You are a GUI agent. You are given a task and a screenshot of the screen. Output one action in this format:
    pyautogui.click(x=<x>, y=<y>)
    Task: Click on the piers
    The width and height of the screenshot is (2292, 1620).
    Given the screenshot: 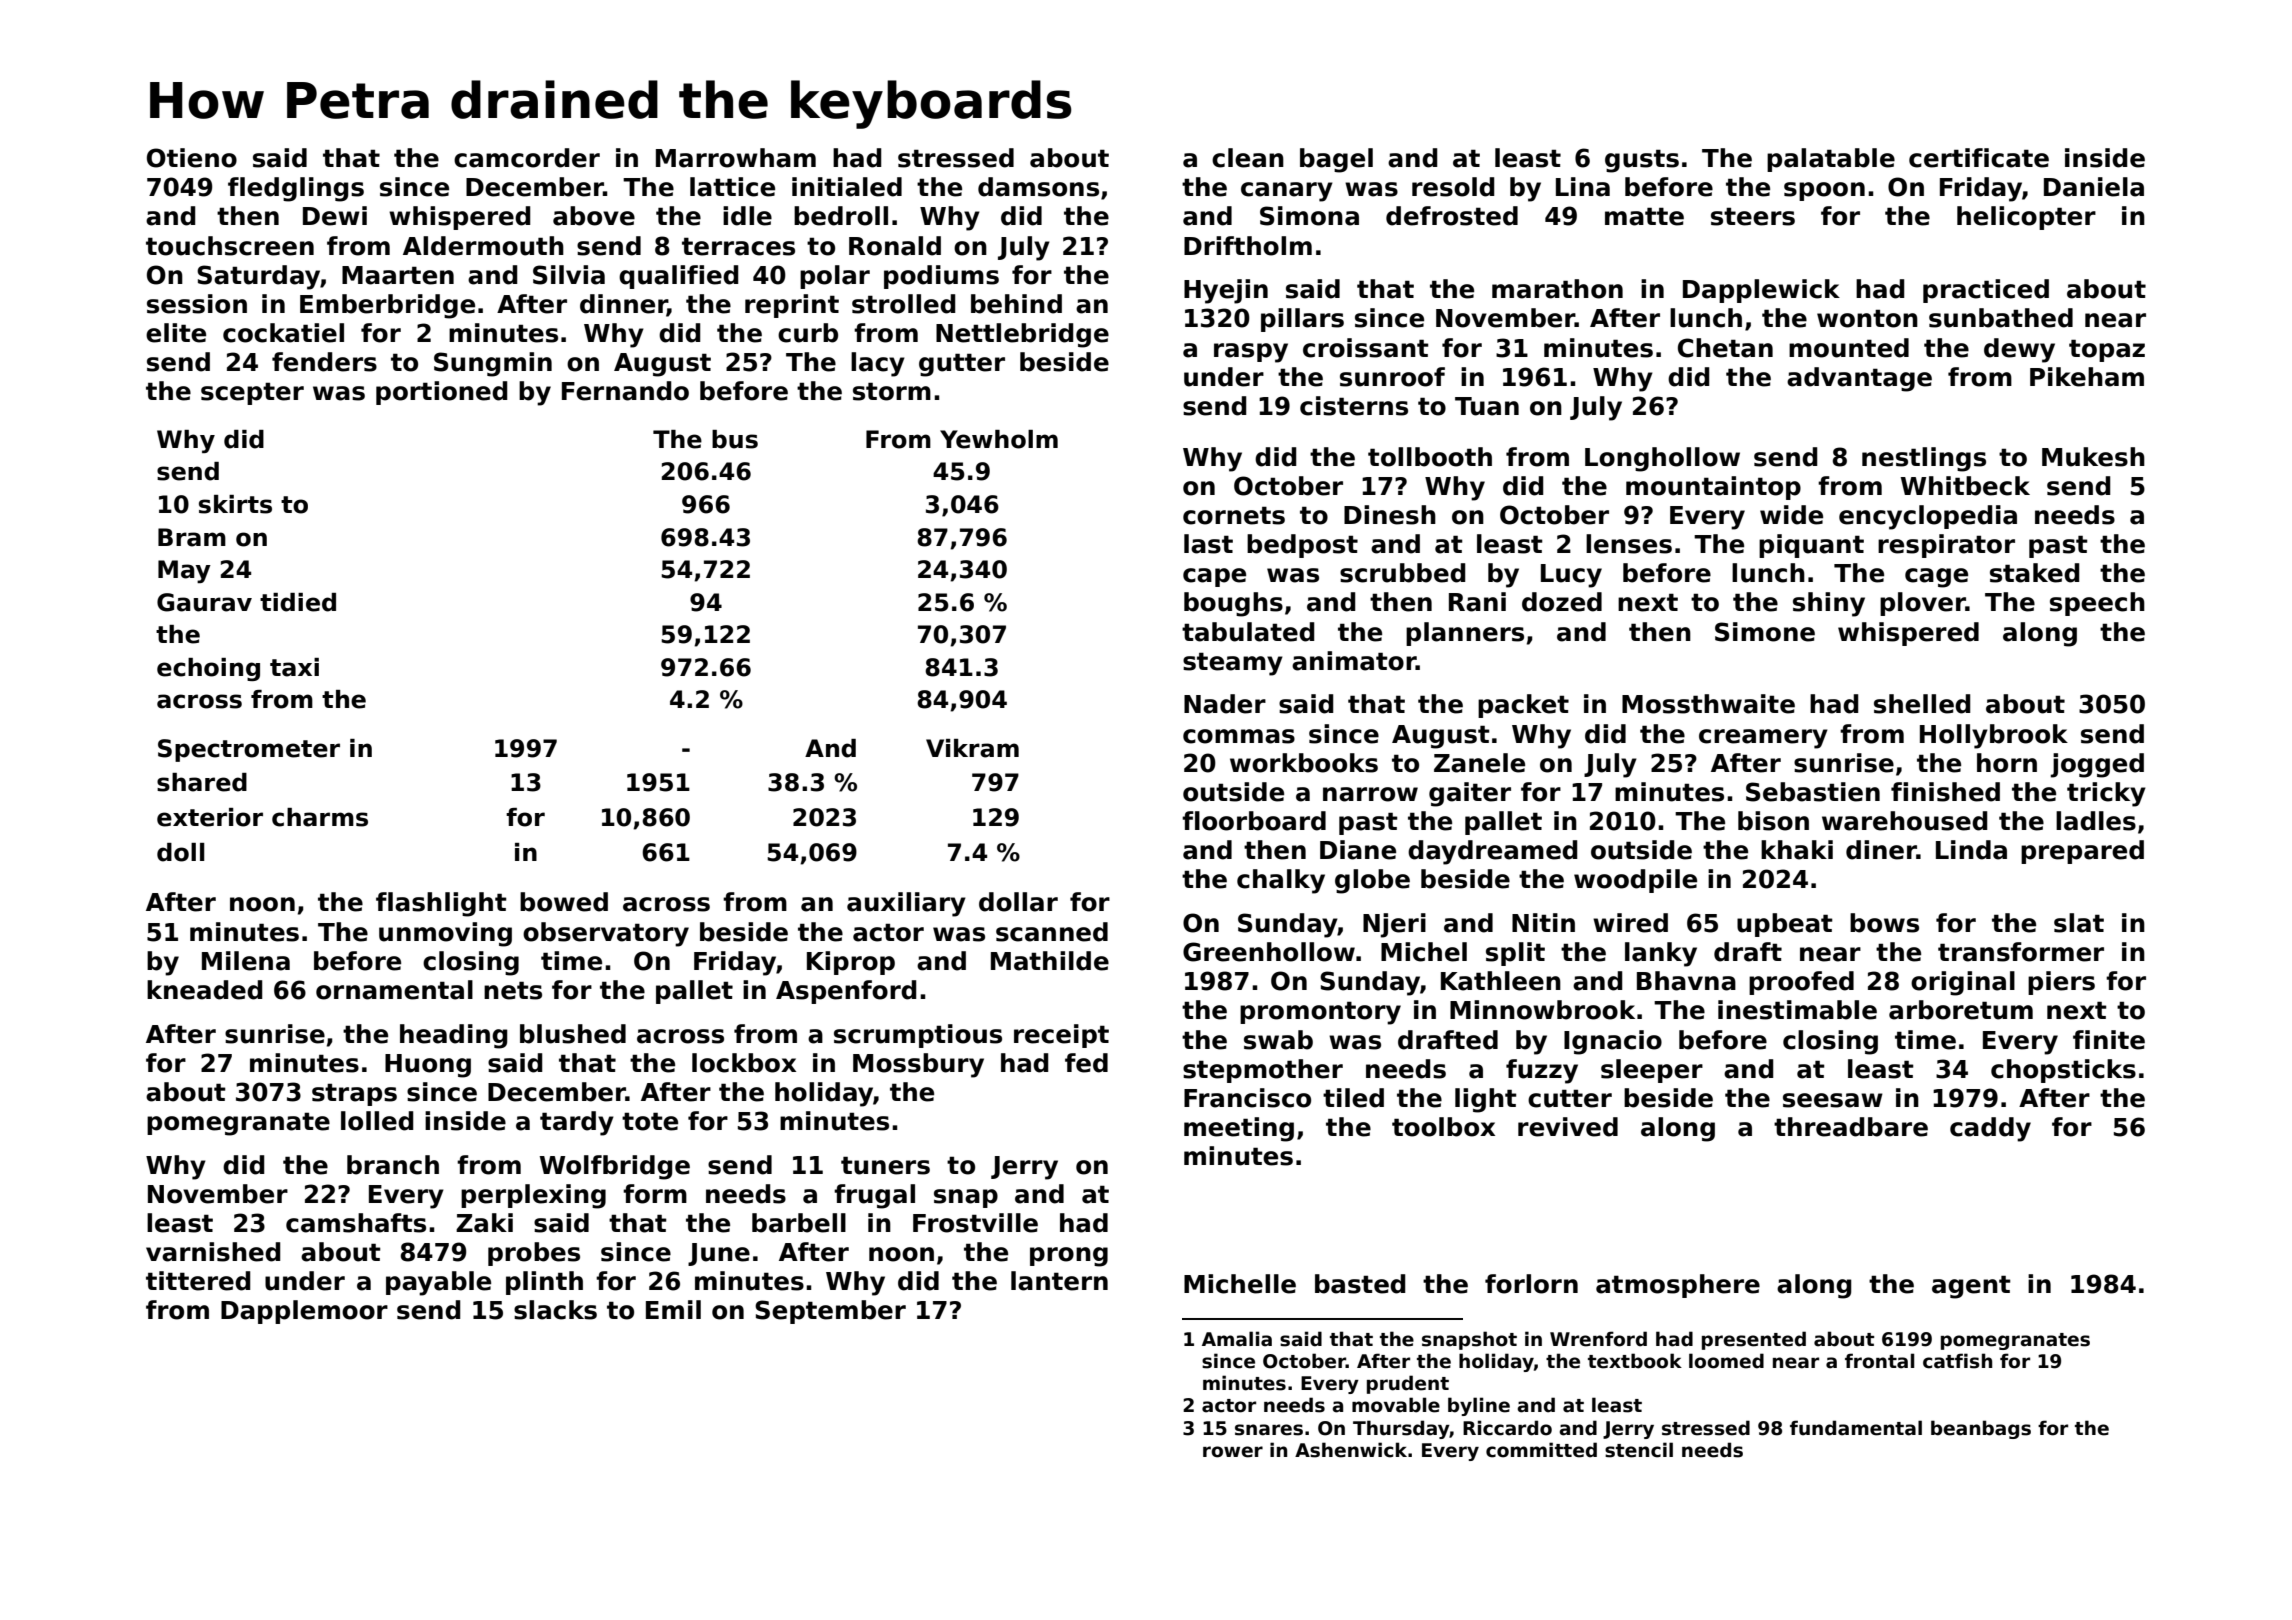 What is the action you would take?
    pyautogui.click(x=2061, y=983)
